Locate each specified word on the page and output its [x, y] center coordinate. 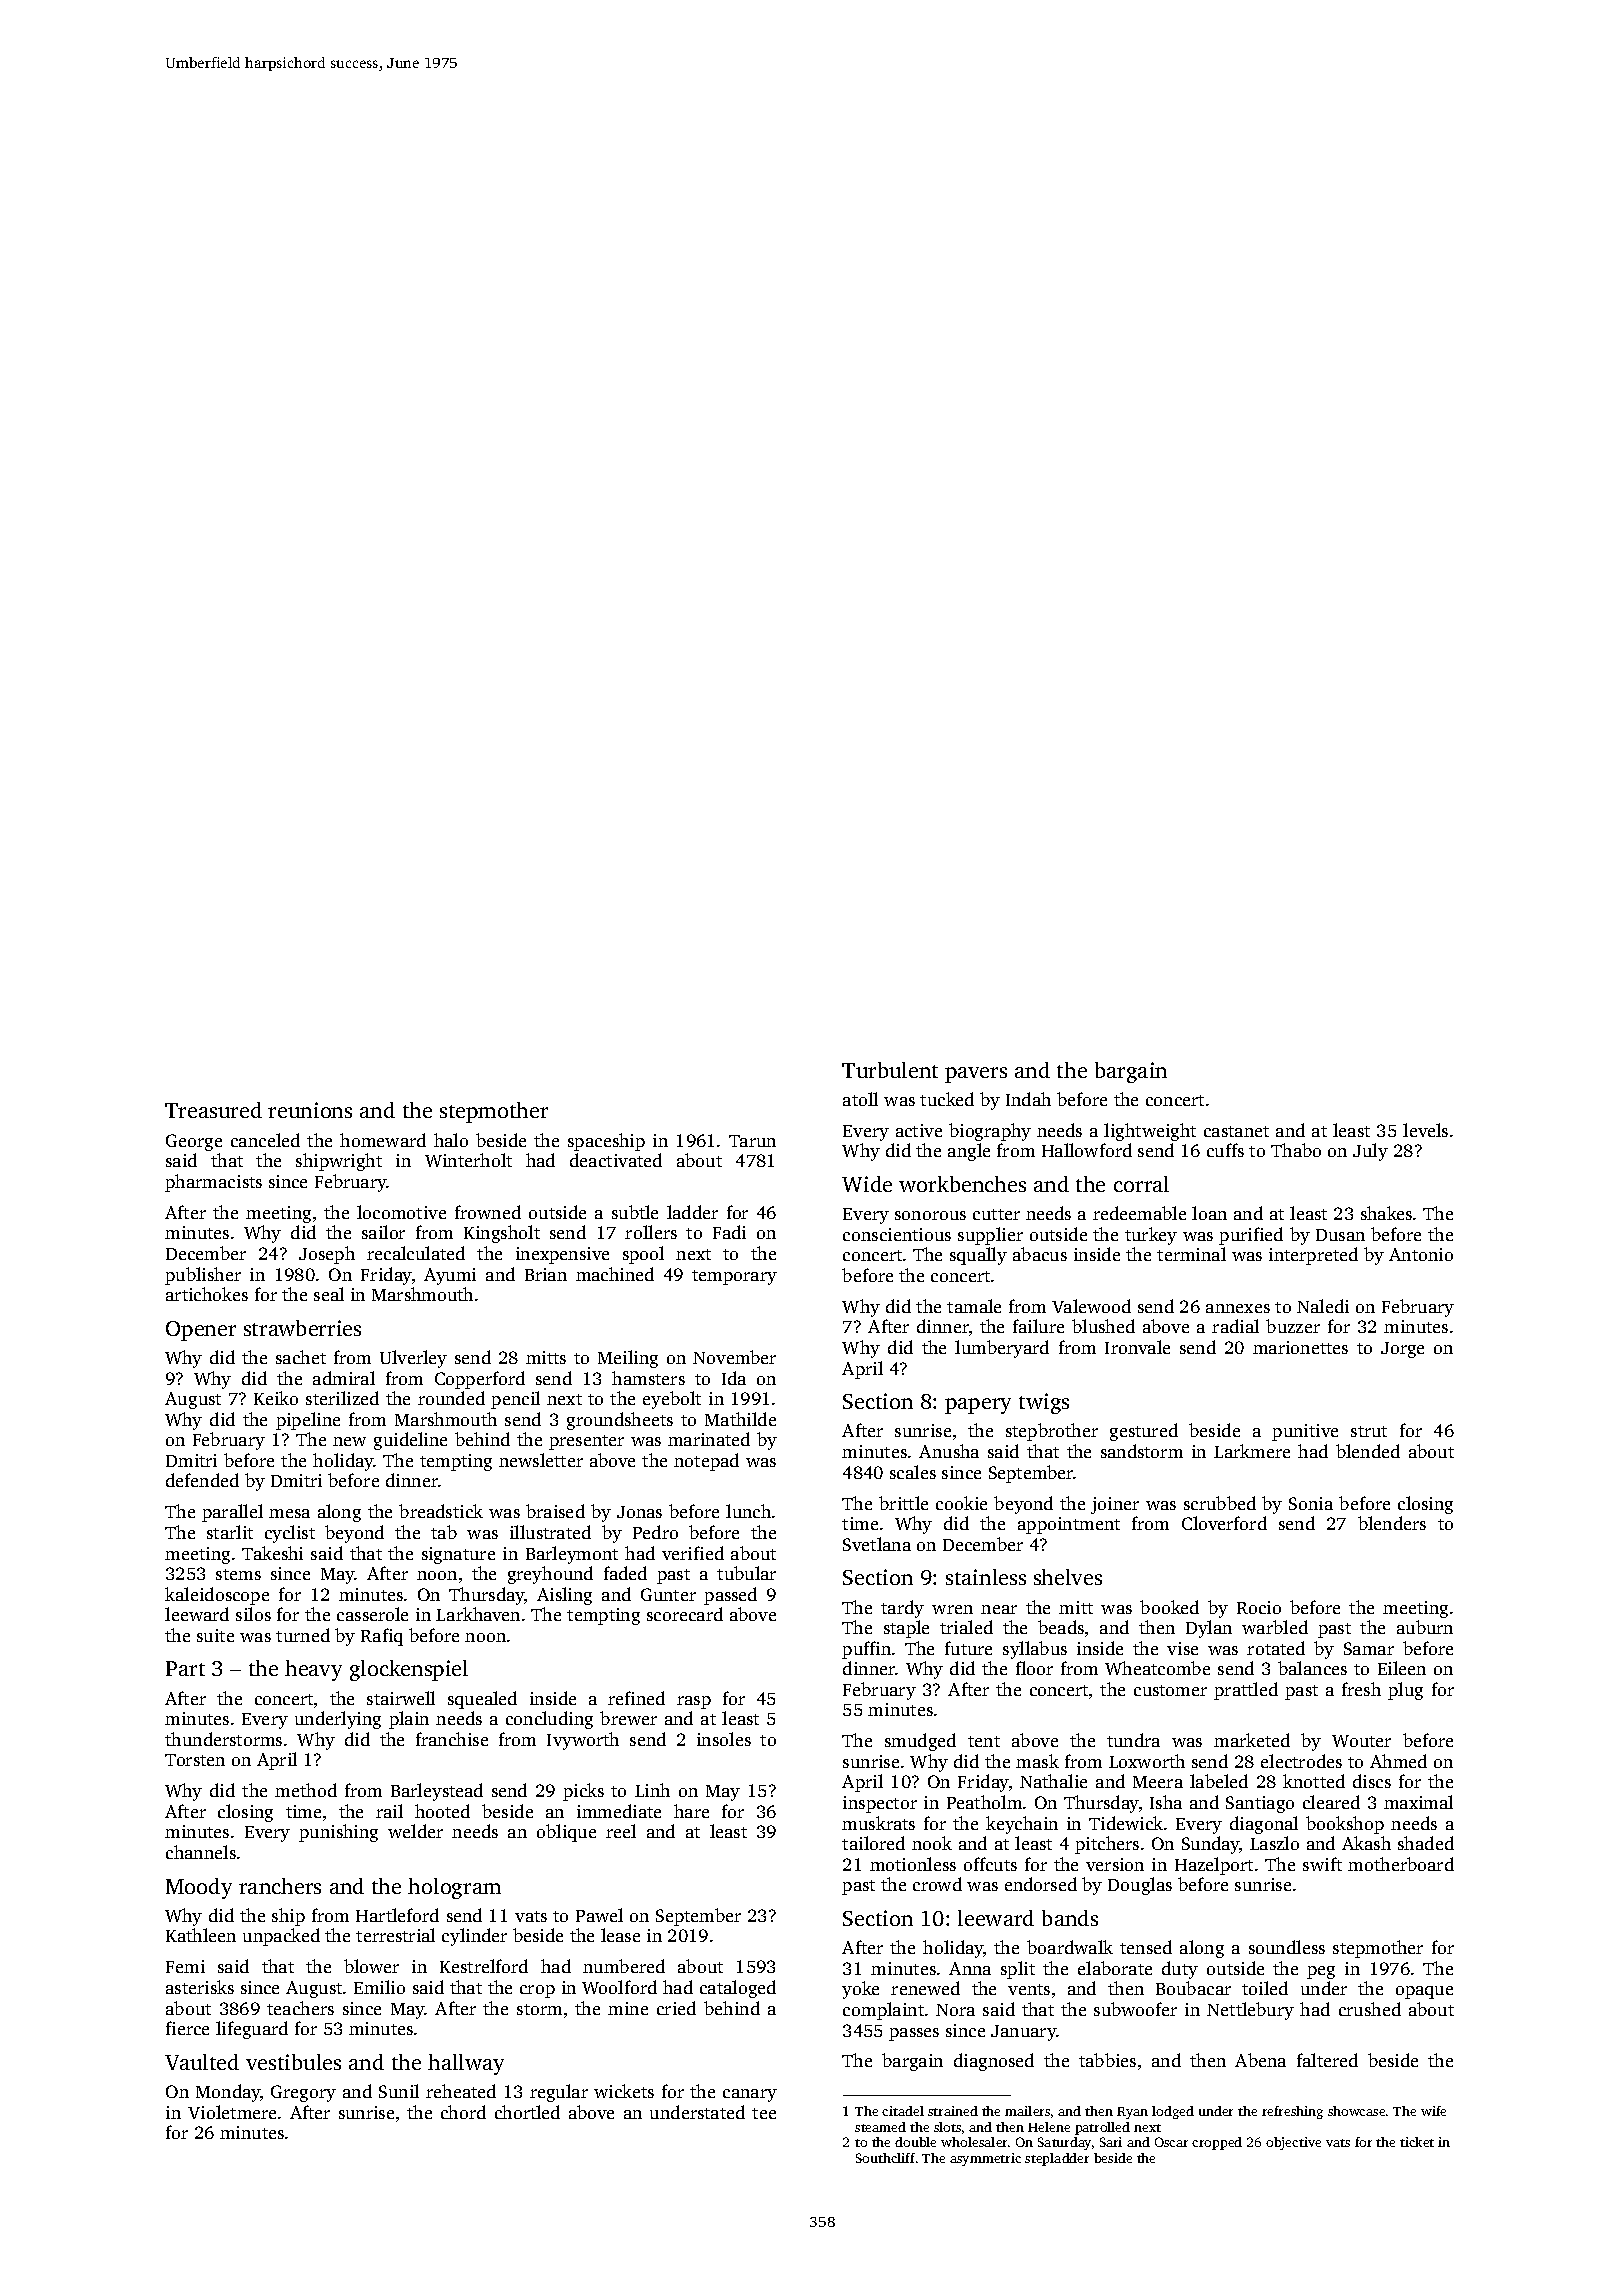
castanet [1236, 1131]
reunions [310, 1110]
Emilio [379, 1987]
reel [621, 1831]
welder [415, 1831]
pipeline [308, 1421]
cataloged [738, 1989]
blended [1368, 1451]
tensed [1146, 1947]
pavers [976, 1075]
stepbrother [1052, 1432]
